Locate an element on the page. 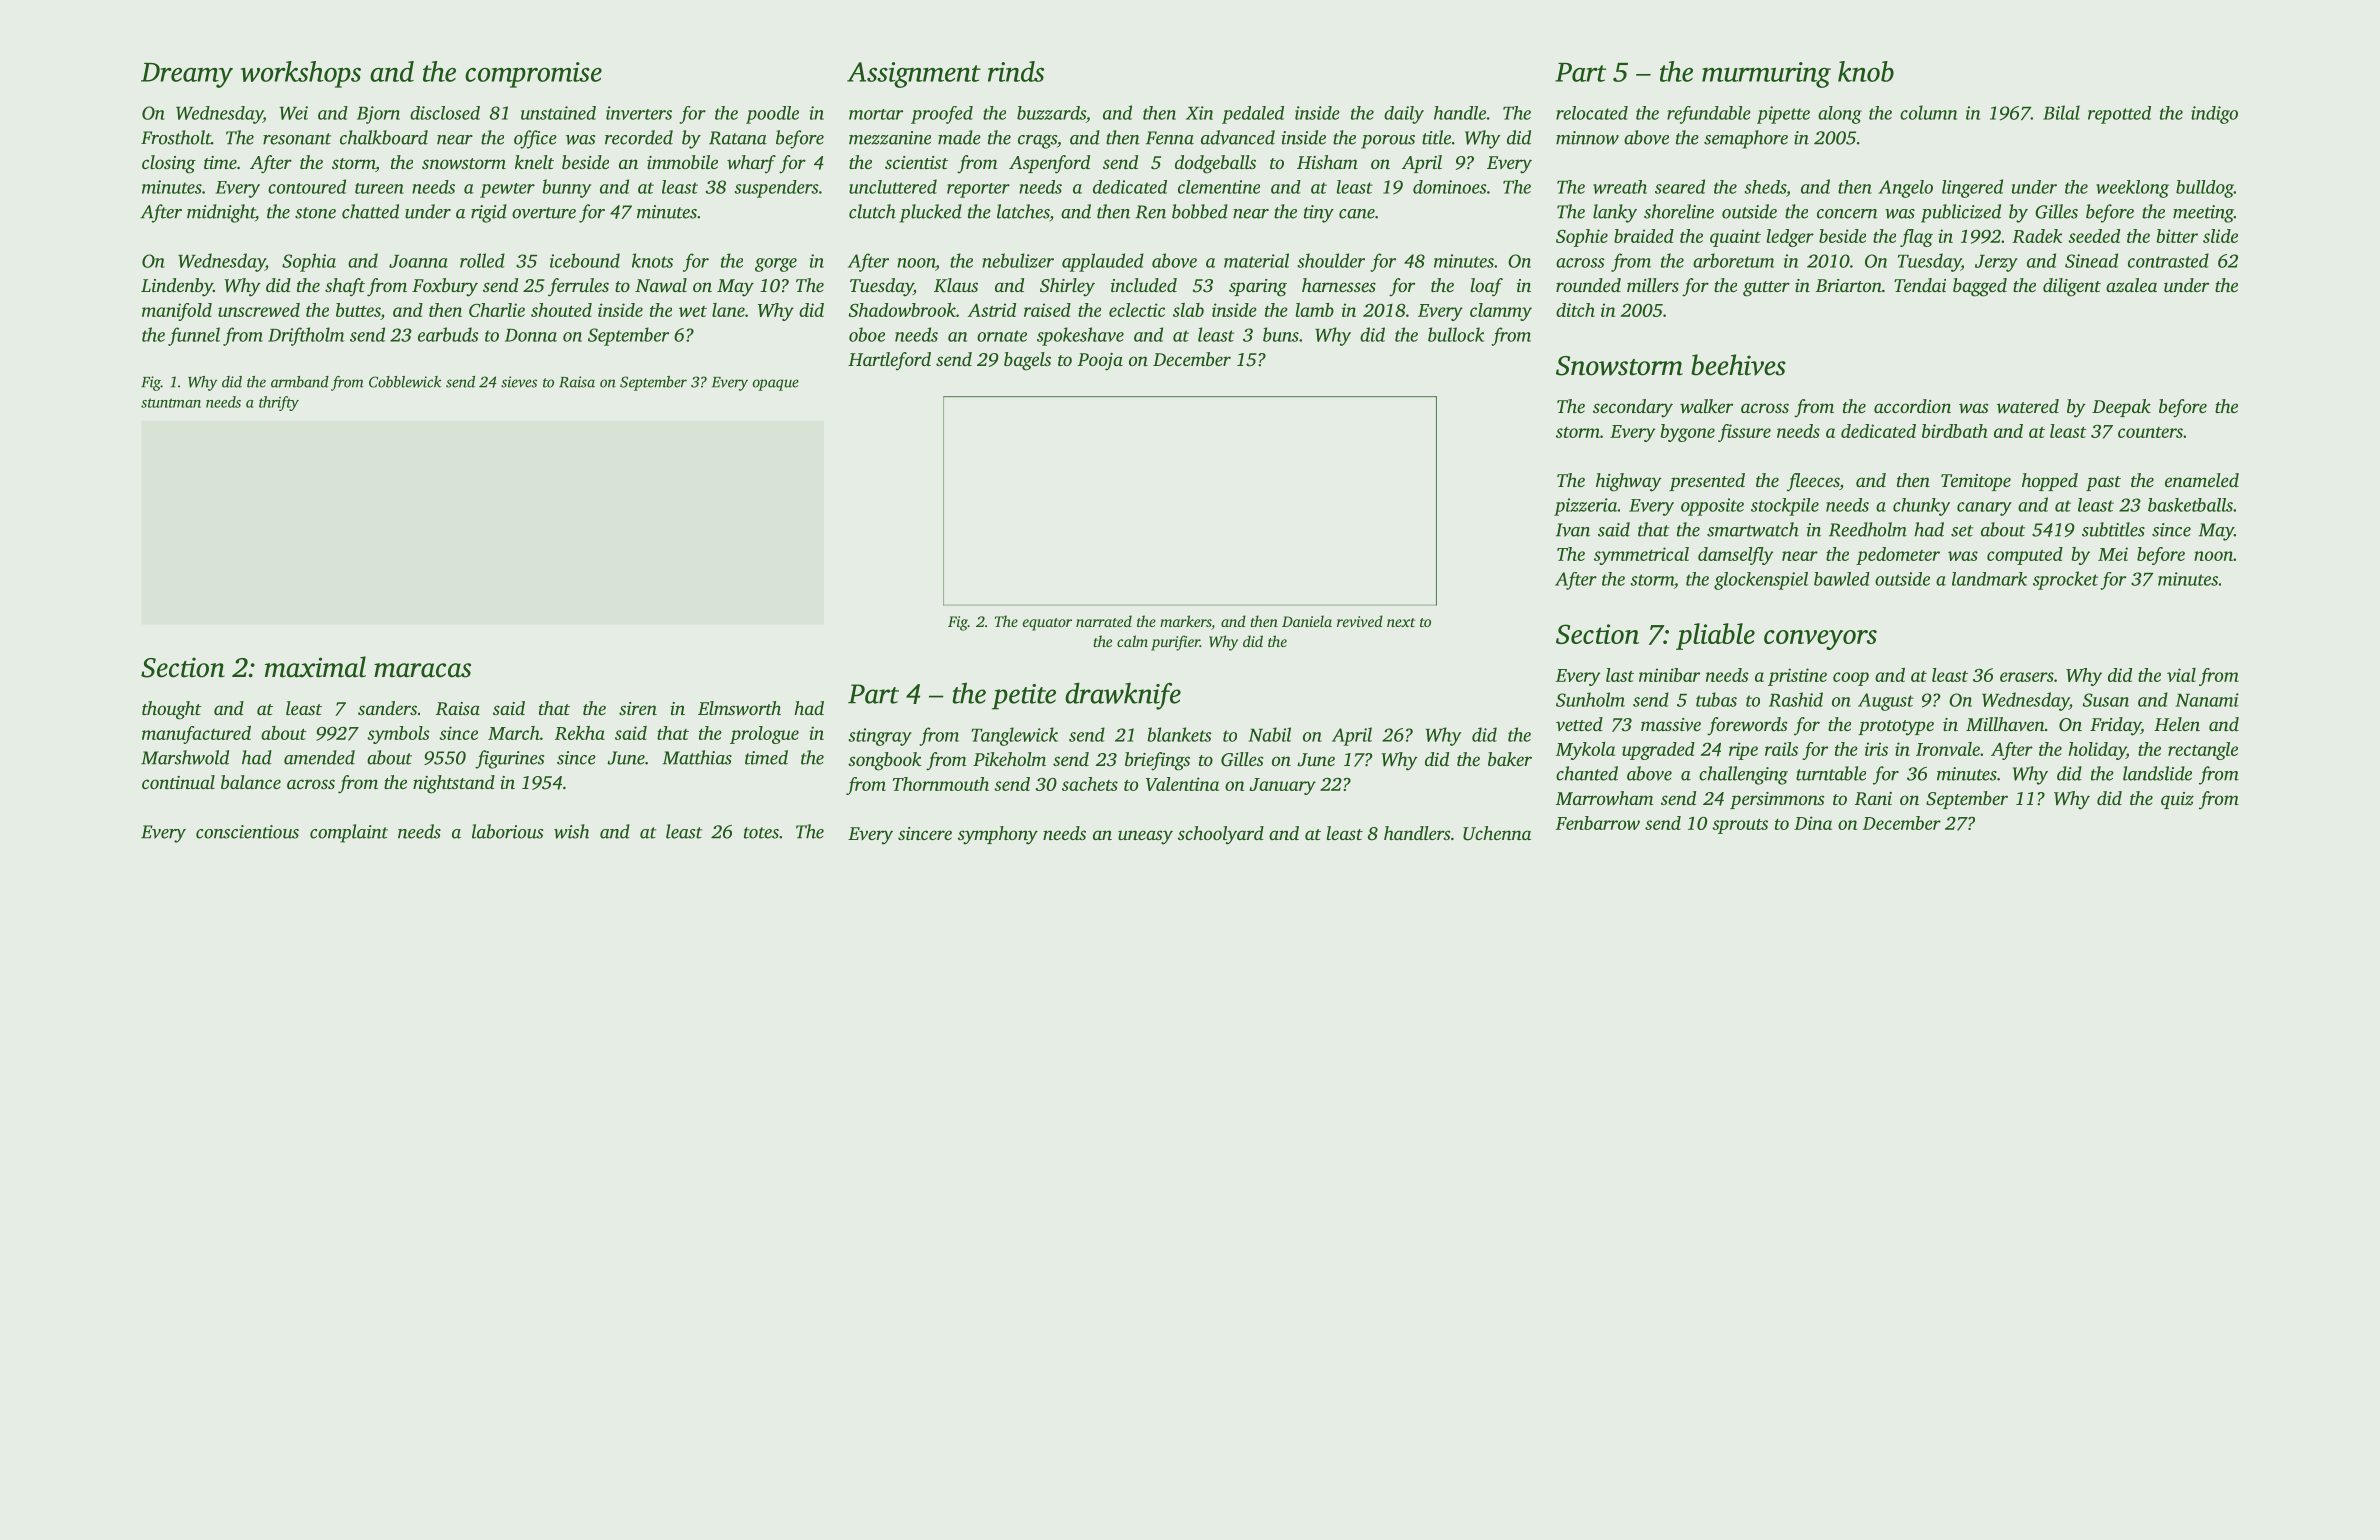 The height and width of the image is (1540, 2380). workshops is located at coordinates (301, 74).
